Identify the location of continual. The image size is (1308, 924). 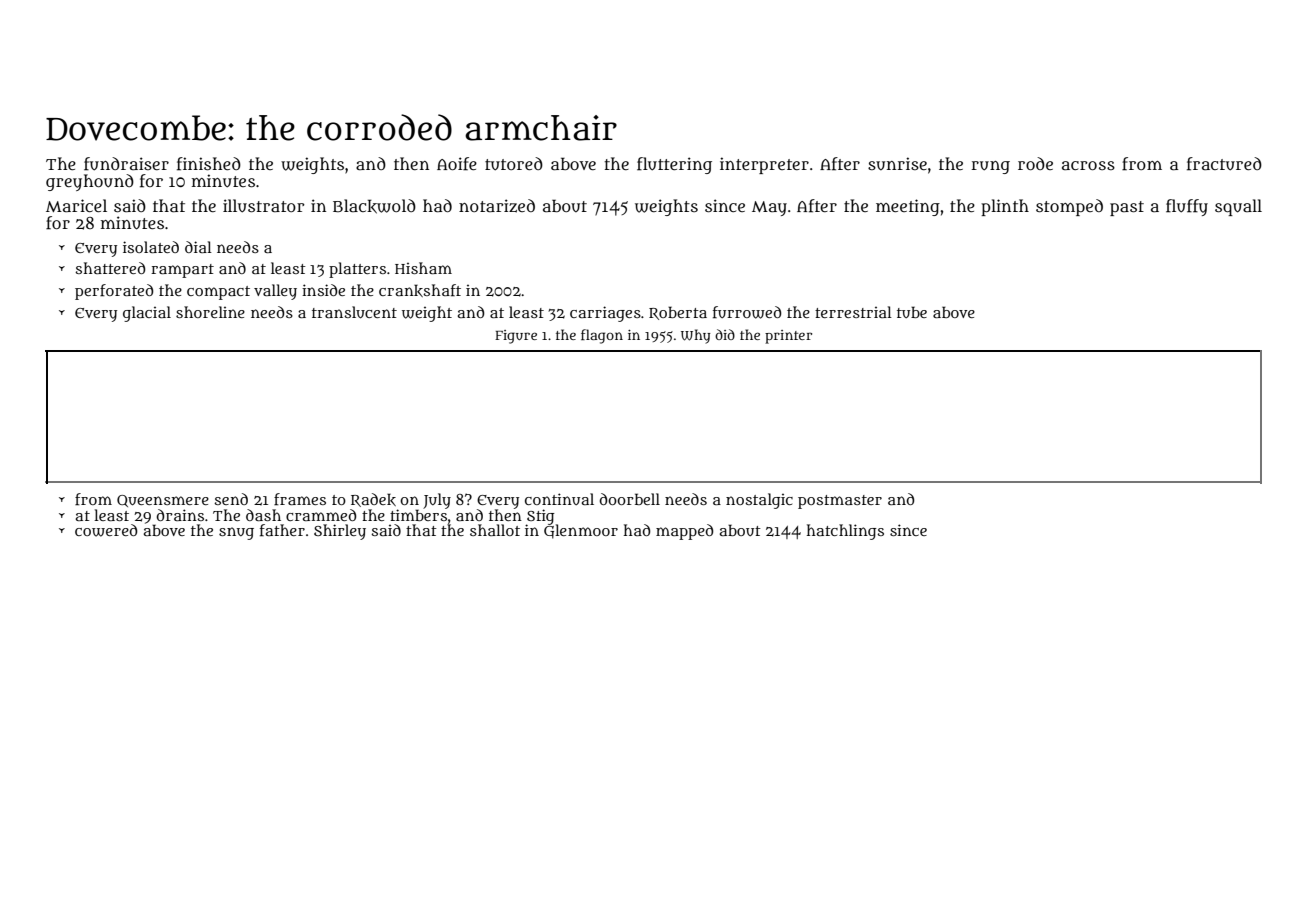
(559, 499).
